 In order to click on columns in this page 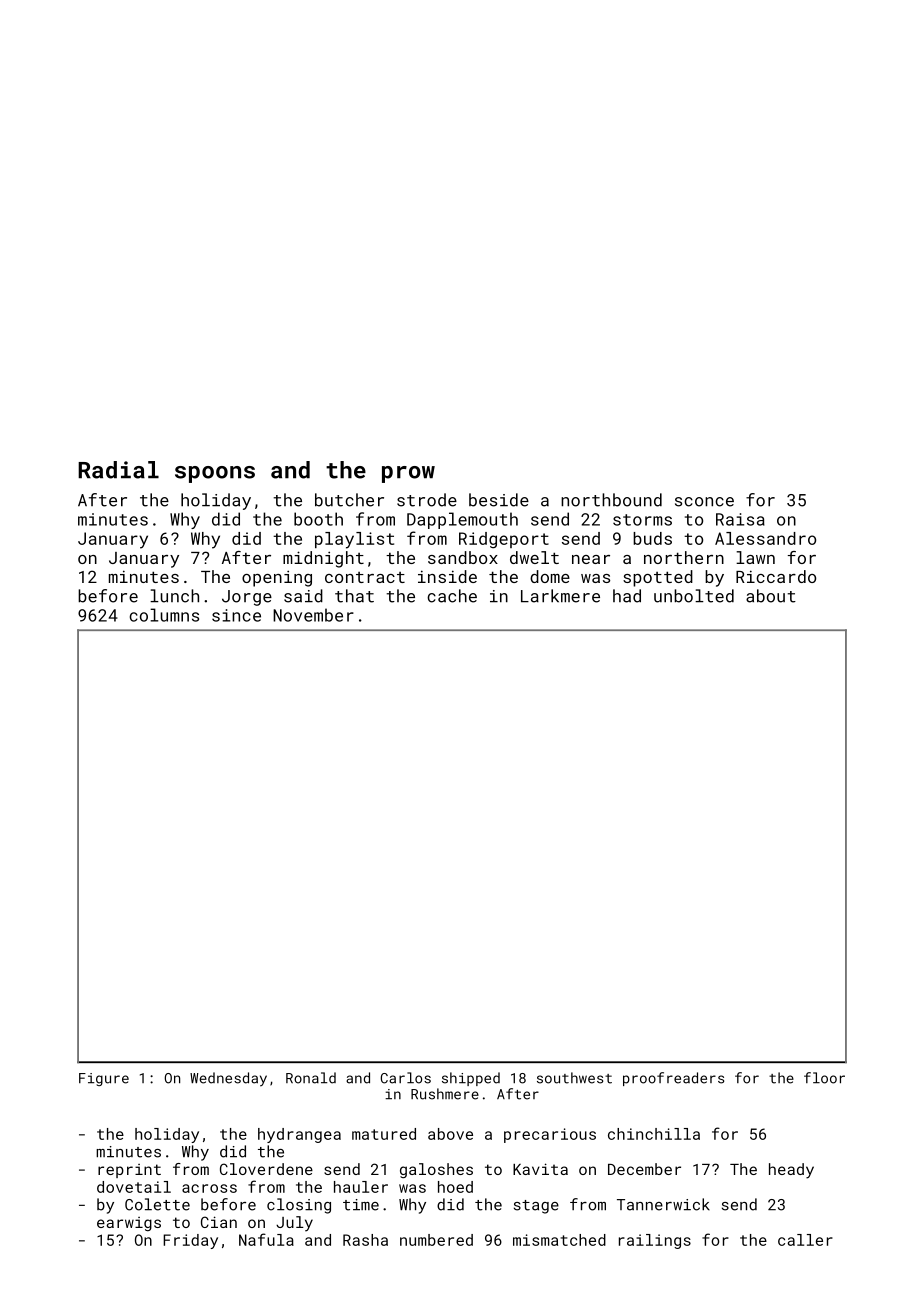, I will do `click(164, 615)`.
